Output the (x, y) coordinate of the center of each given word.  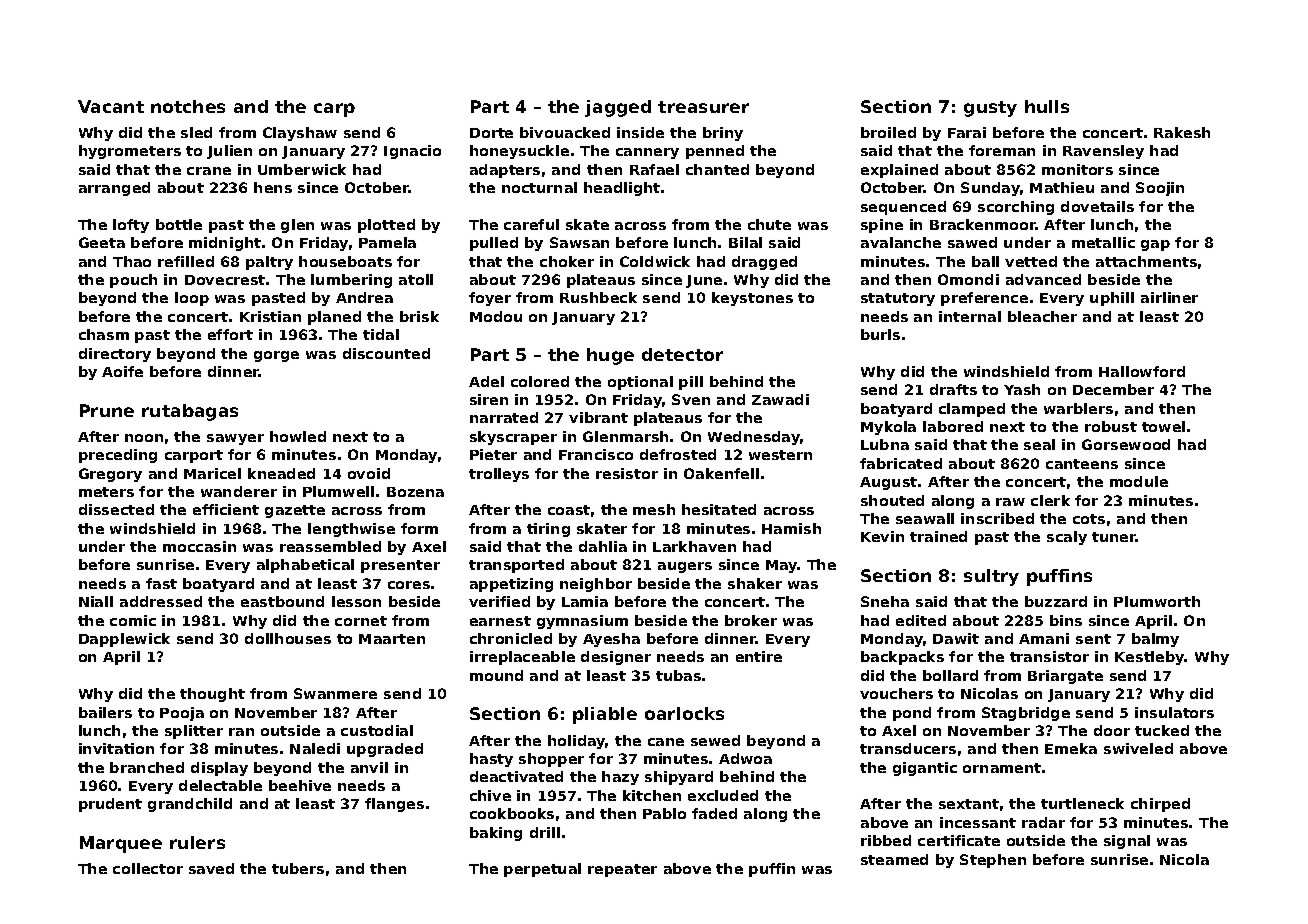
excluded (723, 795)
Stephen (993, 861)
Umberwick (302, 169)
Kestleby (1150, 658)
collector (148, 868)
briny (723, 134)
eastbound (282, 601)
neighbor (596, 585)
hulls (1047, 106)
